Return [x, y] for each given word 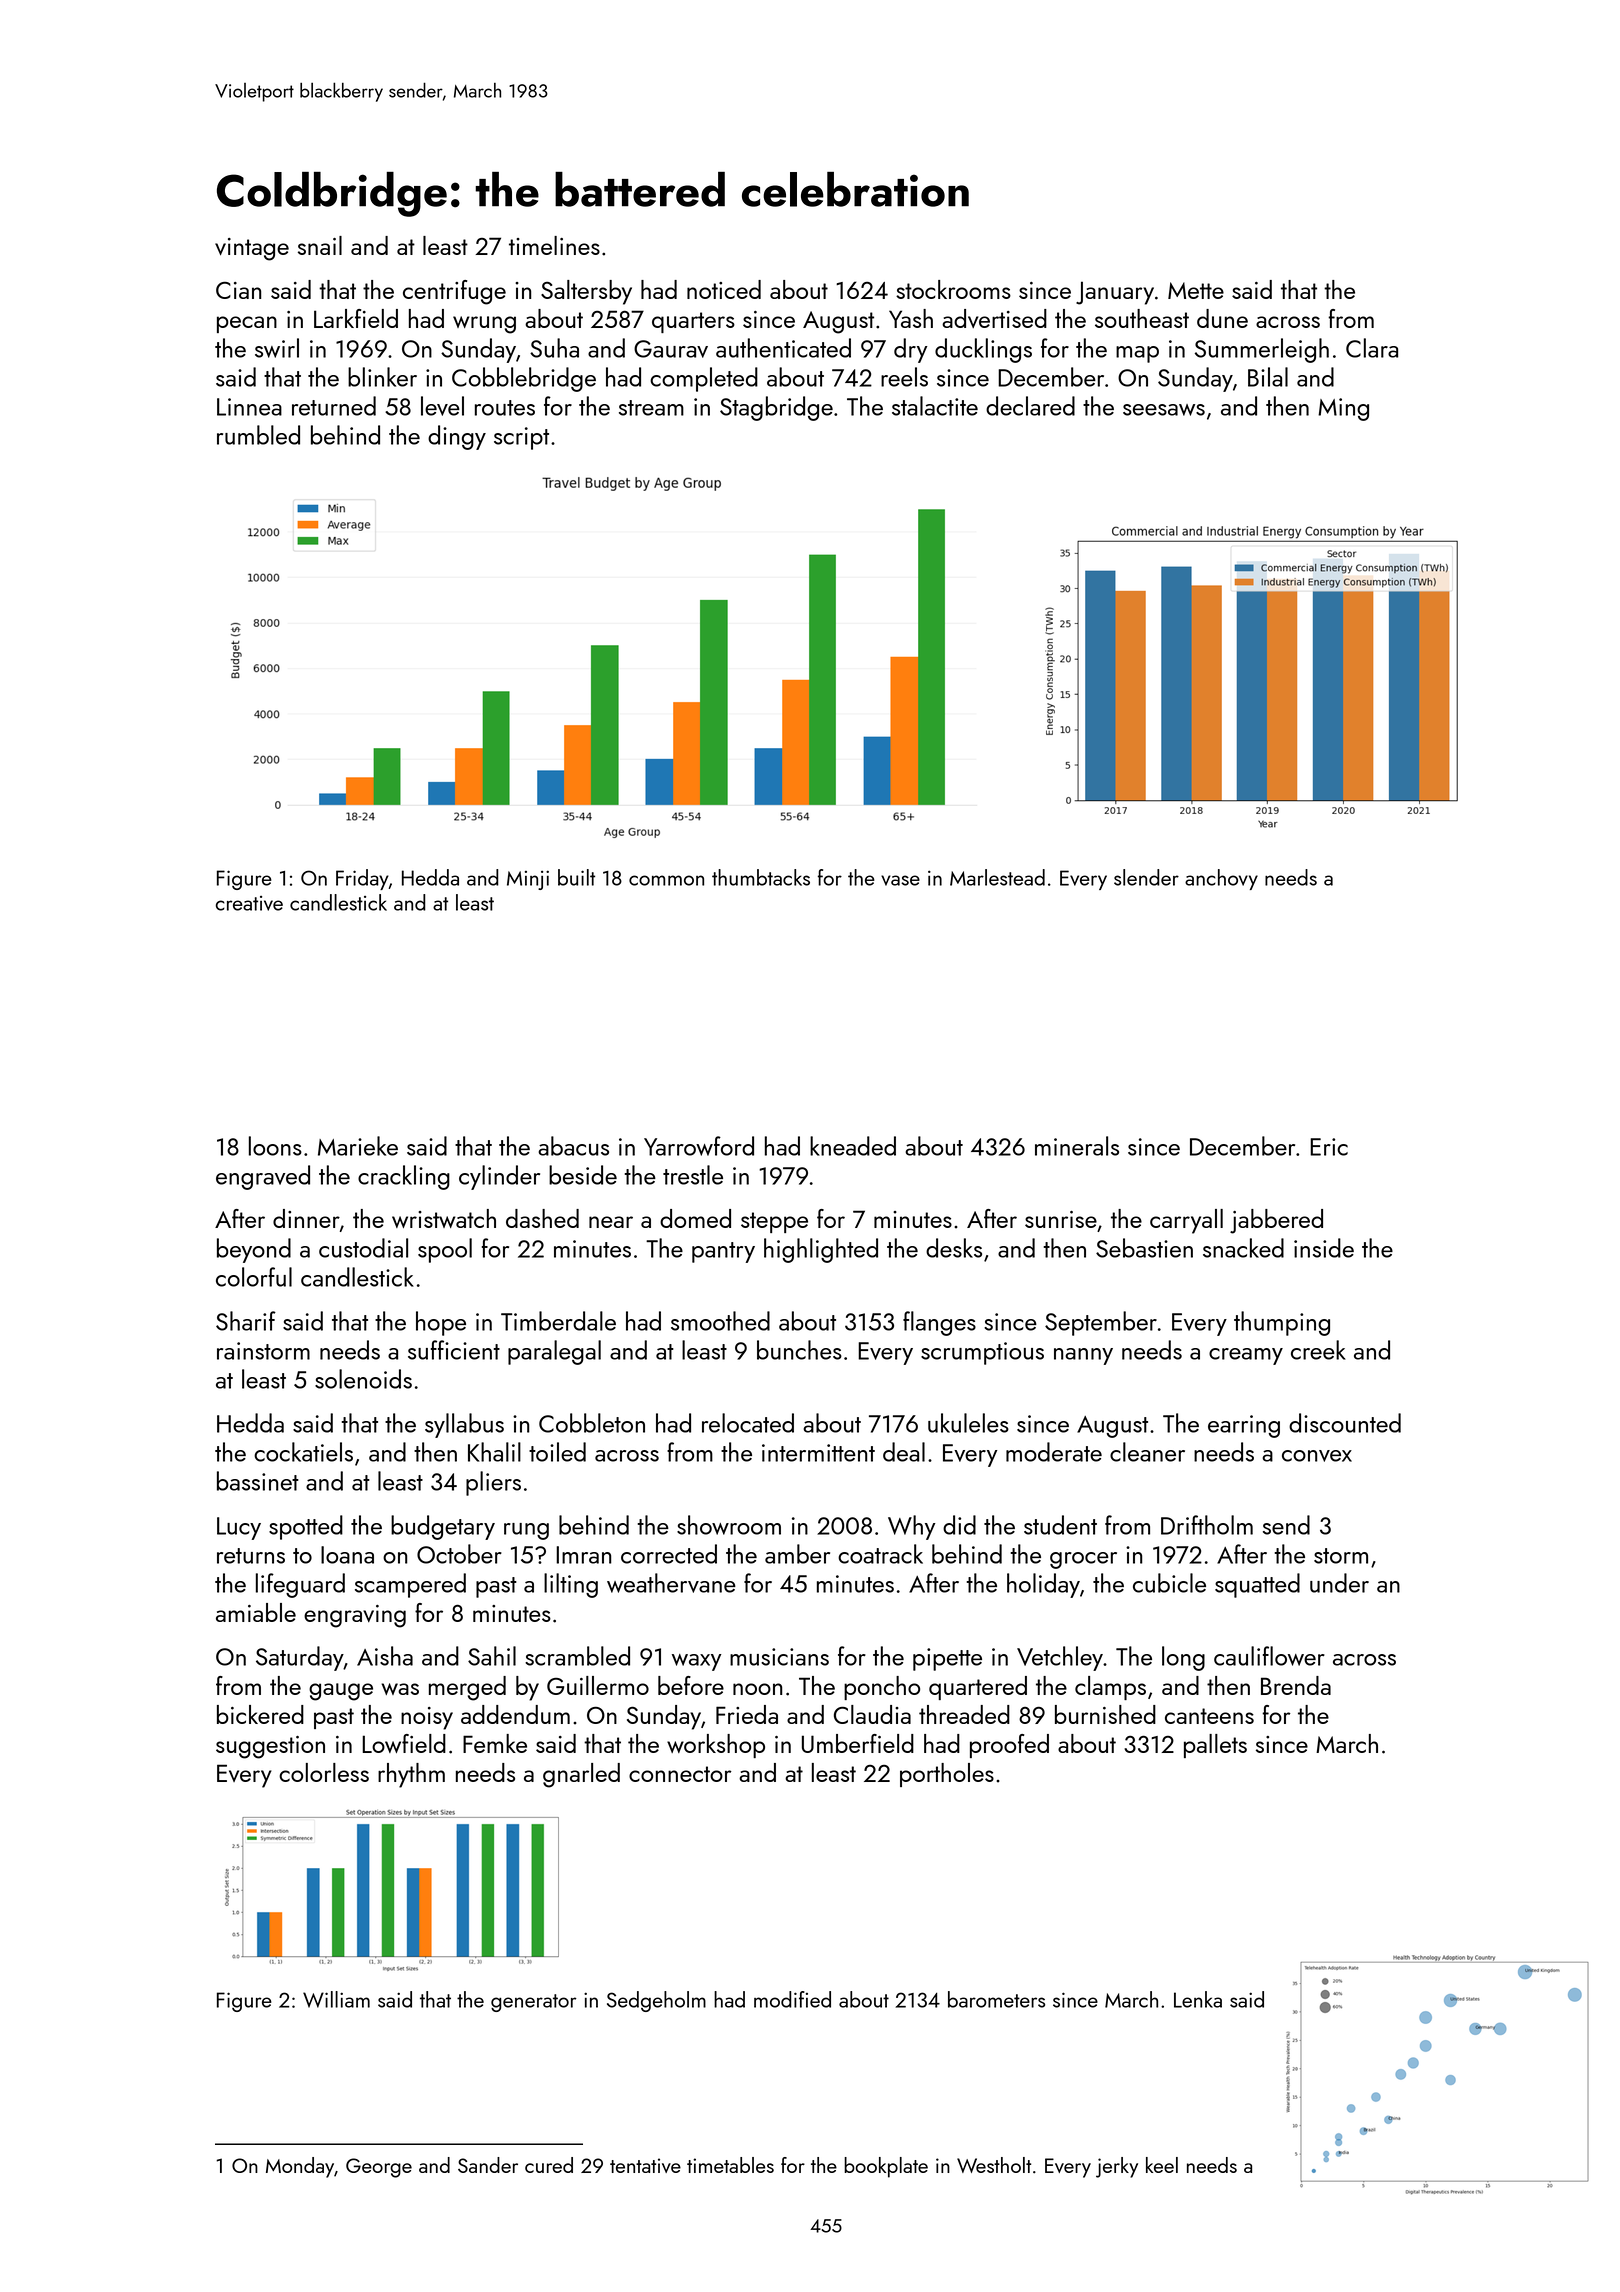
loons [275, 1146]
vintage [252, 249]
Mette [1196, 290]
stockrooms [953, 289]
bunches [799, 1350]
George [379, 2168]
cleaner [1147, 1452]
